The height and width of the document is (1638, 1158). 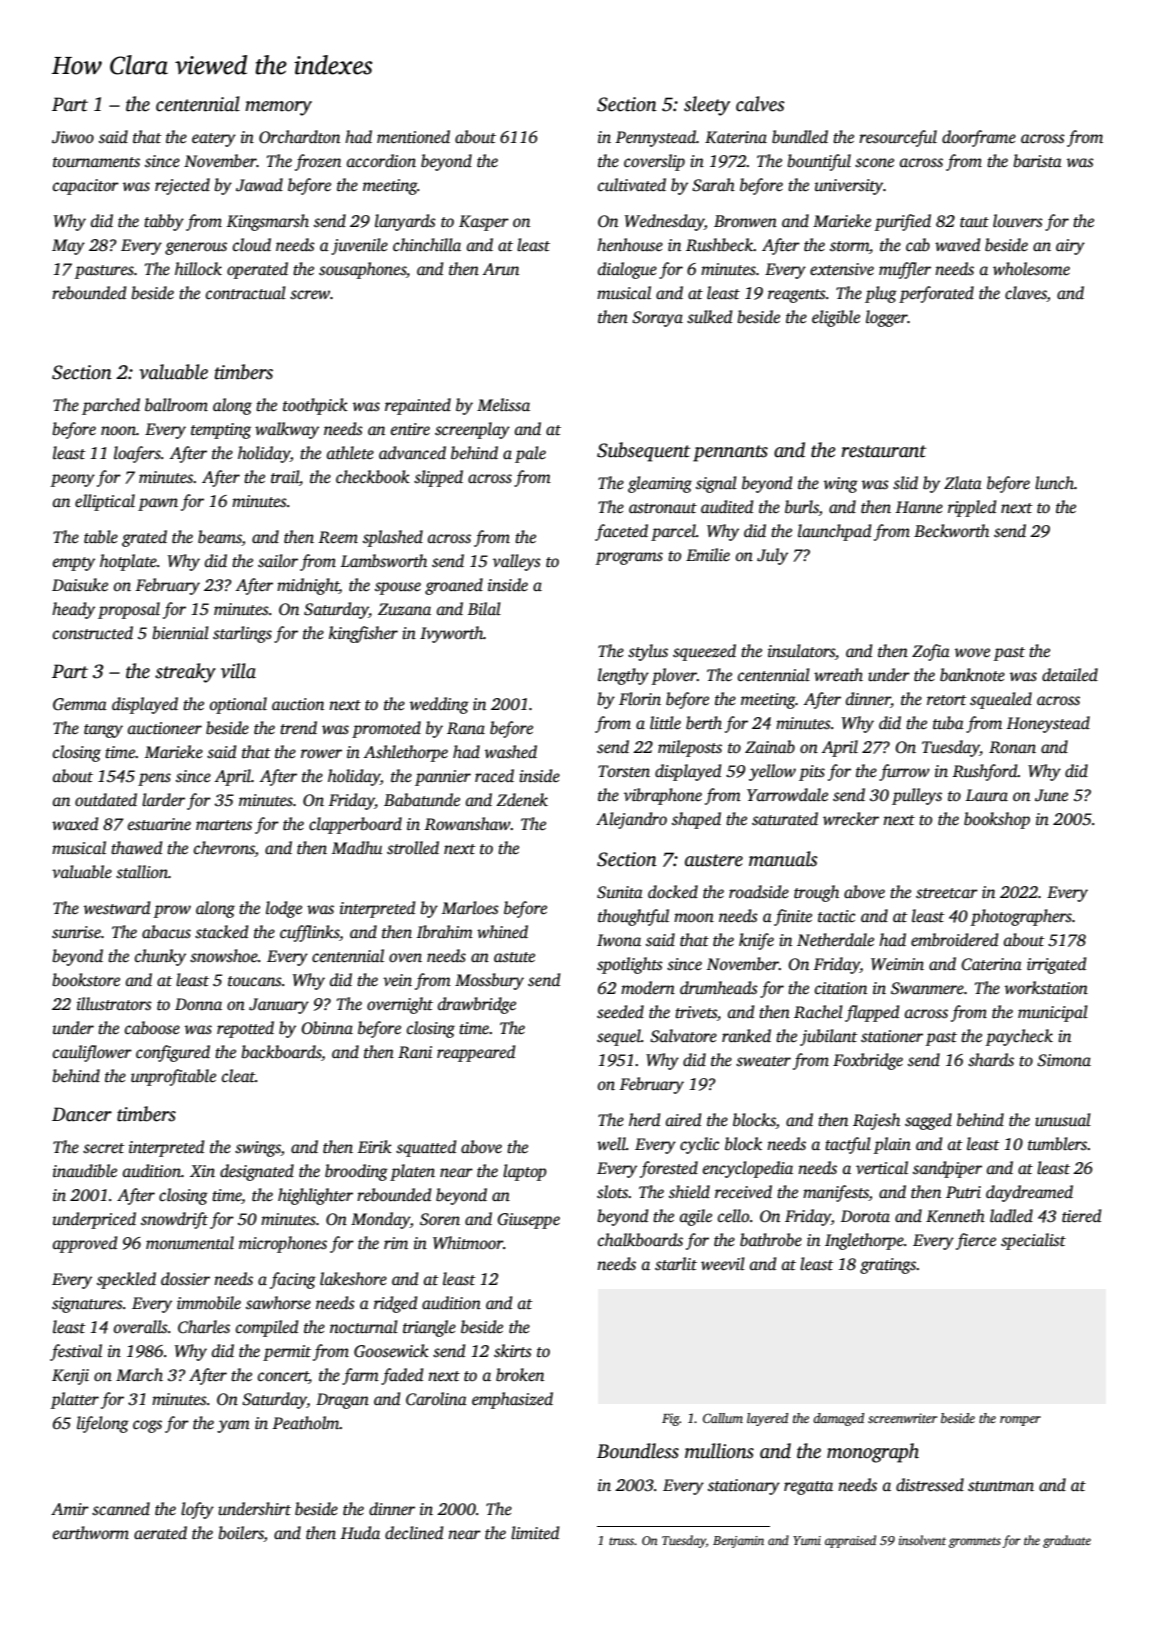 What do you see at coordinates (619, 1037) in the document?
I see `sequel` at bounding box center [619, 1037].
